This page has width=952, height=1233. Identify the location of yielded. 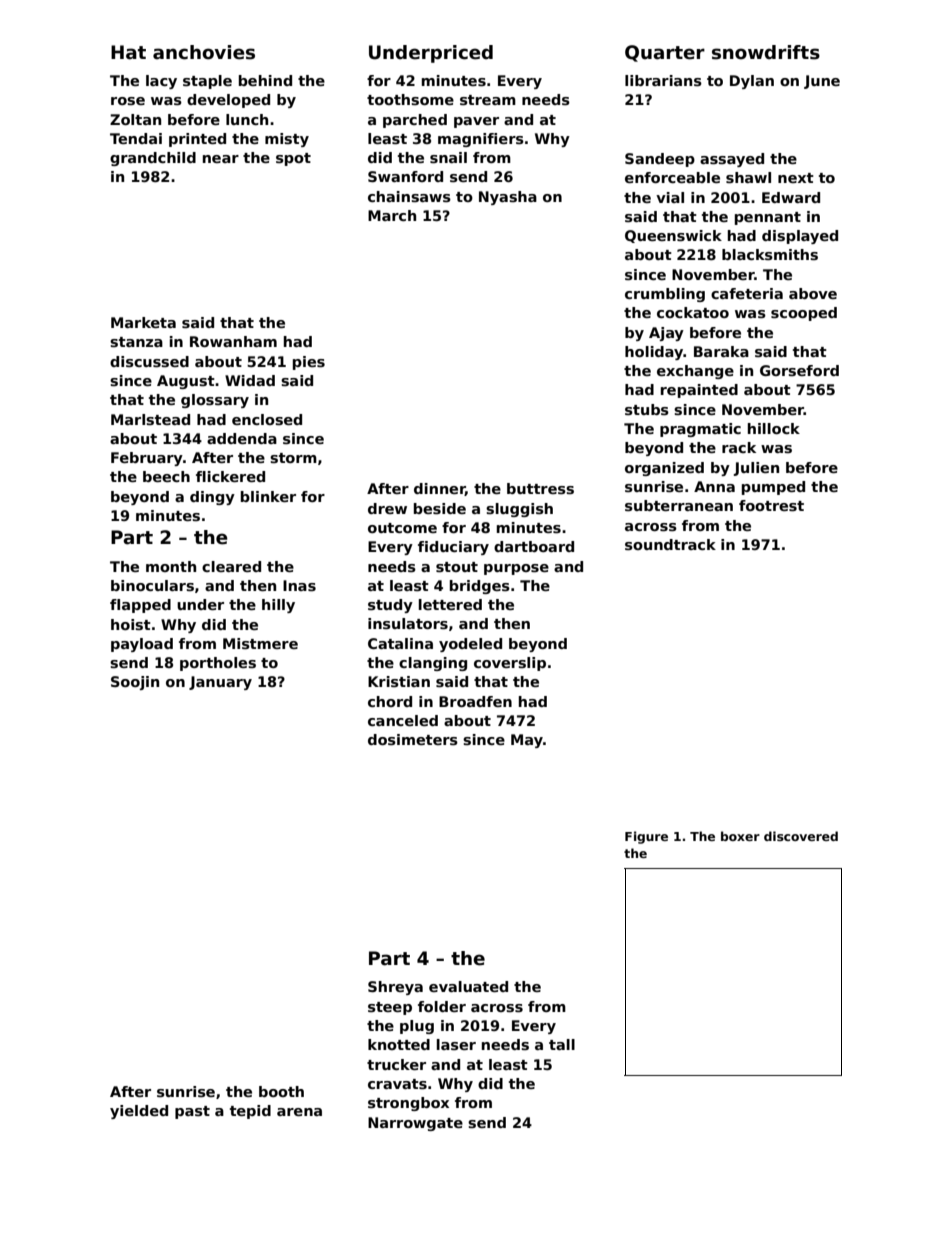
(139, 1112).
